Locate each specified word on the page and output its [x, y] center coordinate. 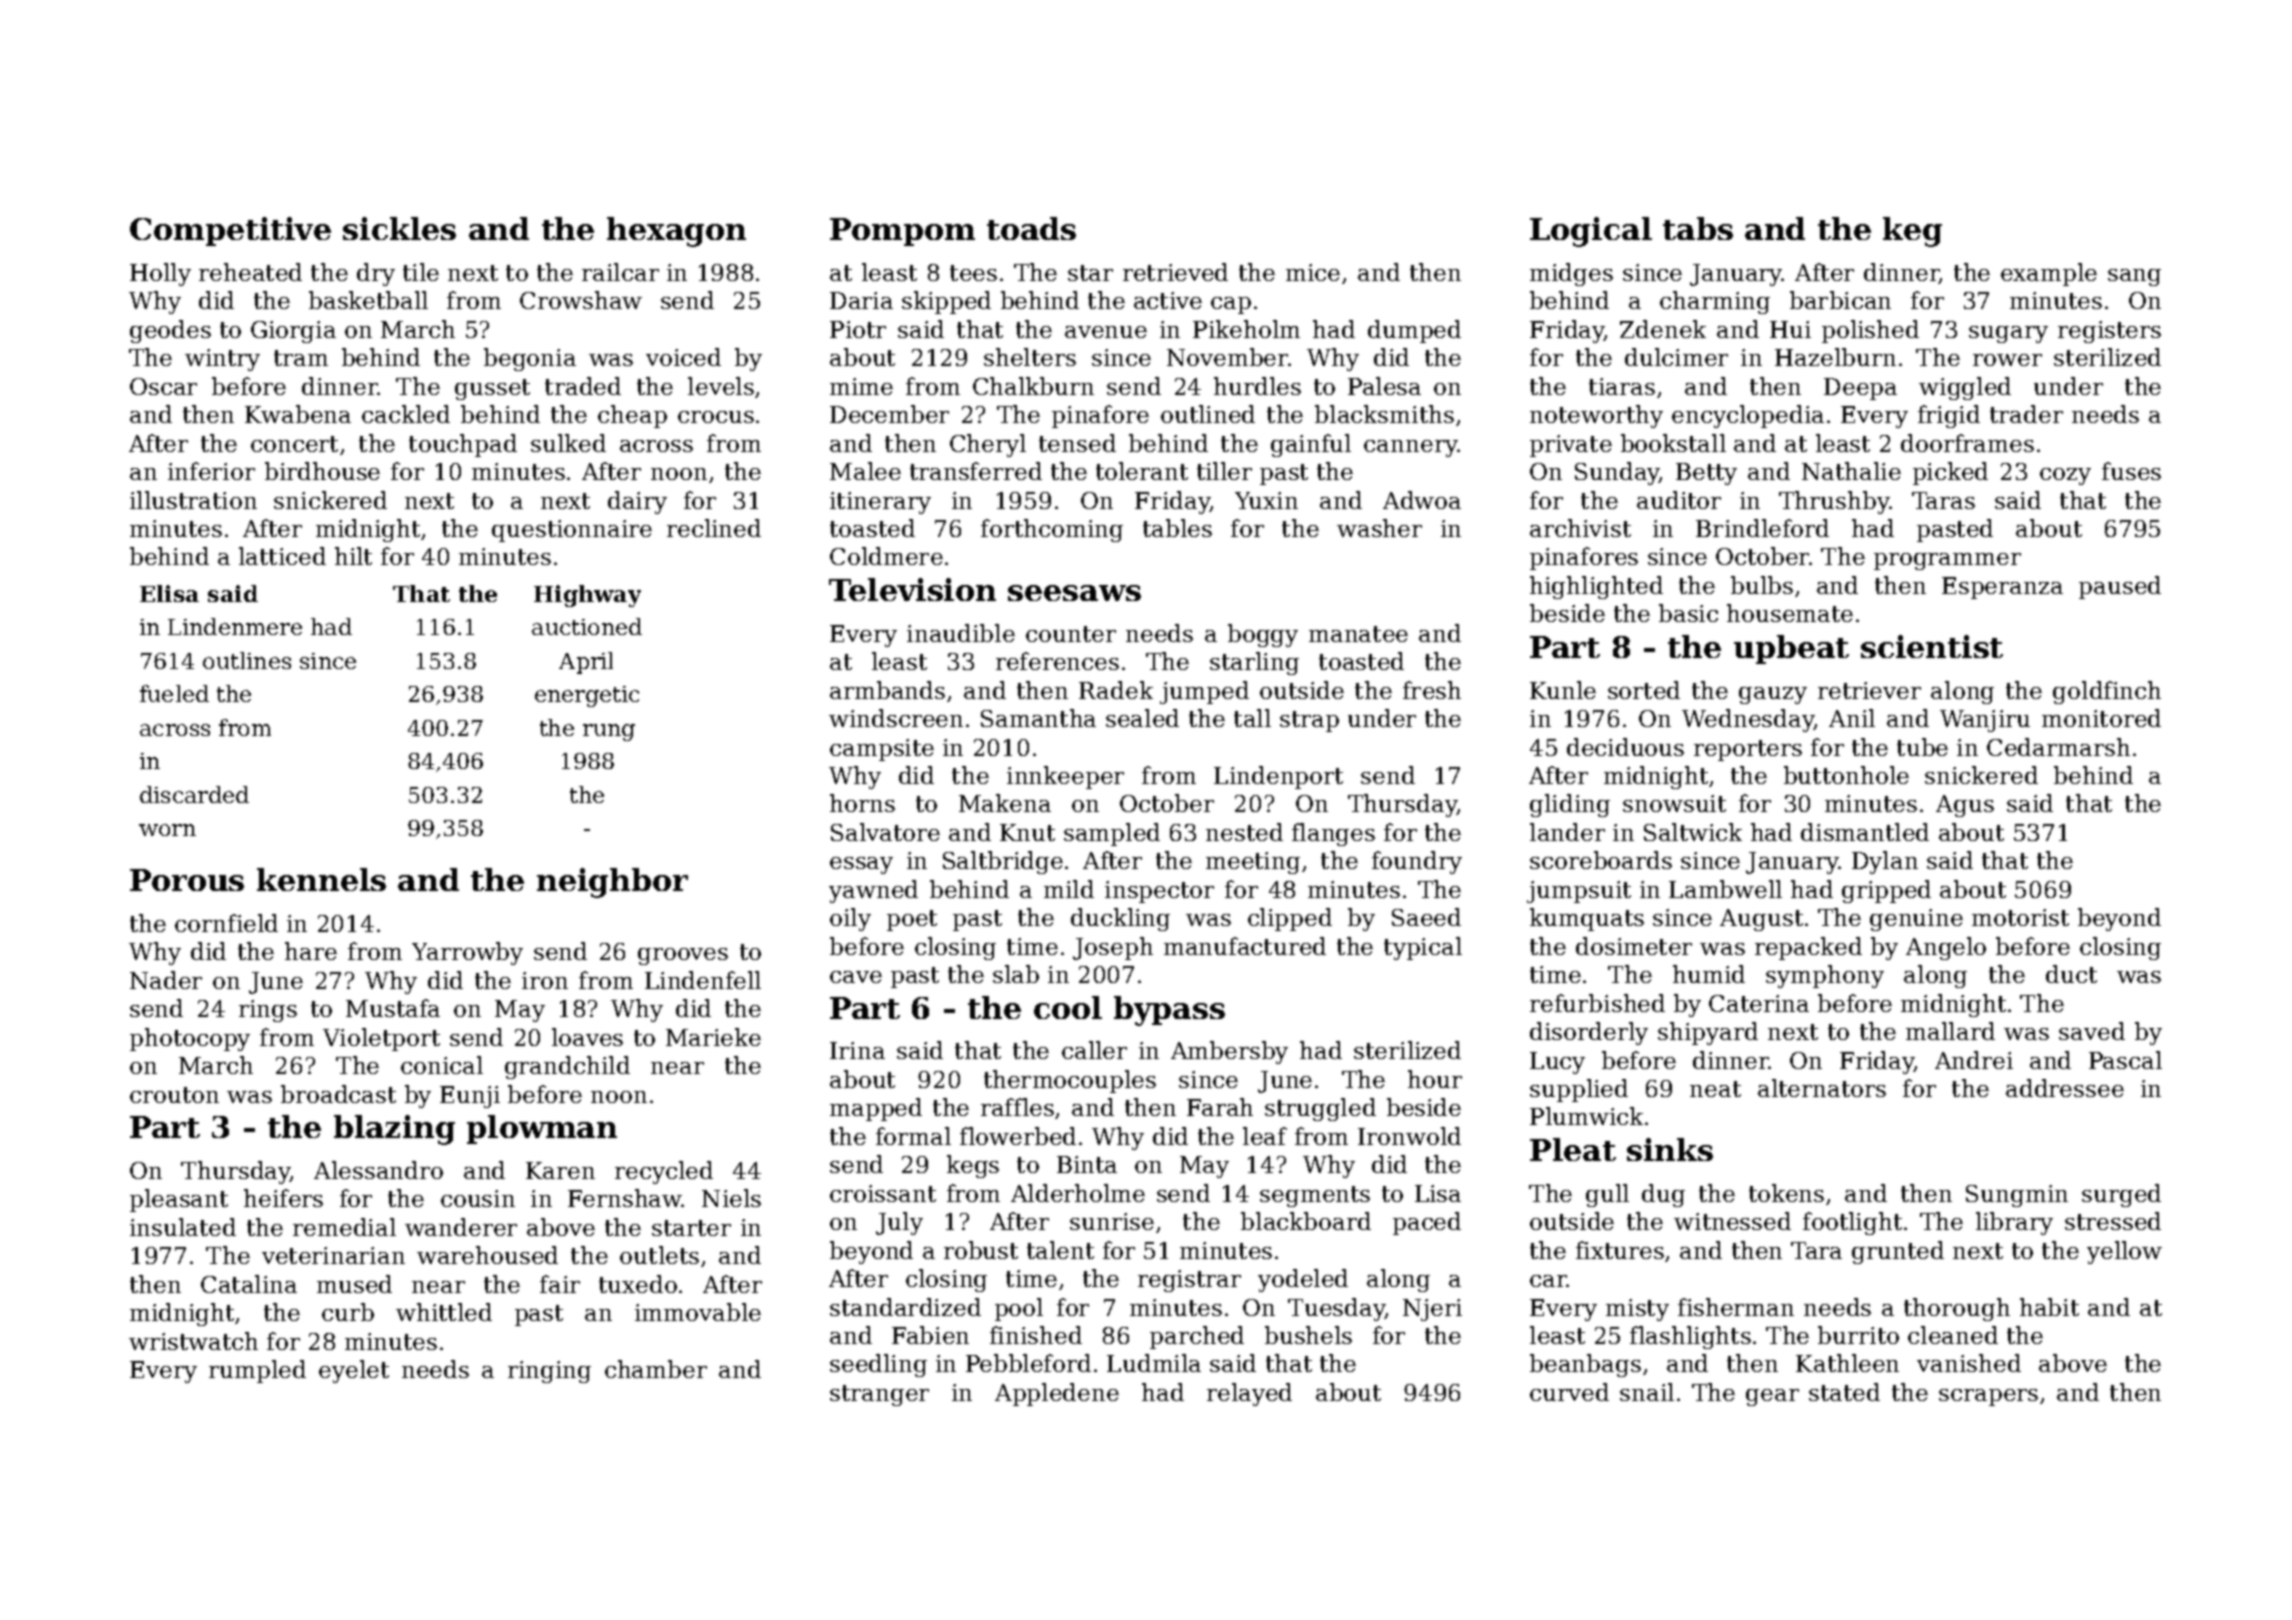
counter [1071, 634]
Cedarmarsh [2058, 747]
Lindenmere [235, 626]
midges [1571, 274]
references [1057, 661]
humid [1709, 974]
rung [609, 732]
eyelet [354, 1371]
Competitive [230, 231]
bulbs [1762, 585]
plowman [542, 1129]
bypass [1169, 1011]
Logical [1591, 232]
